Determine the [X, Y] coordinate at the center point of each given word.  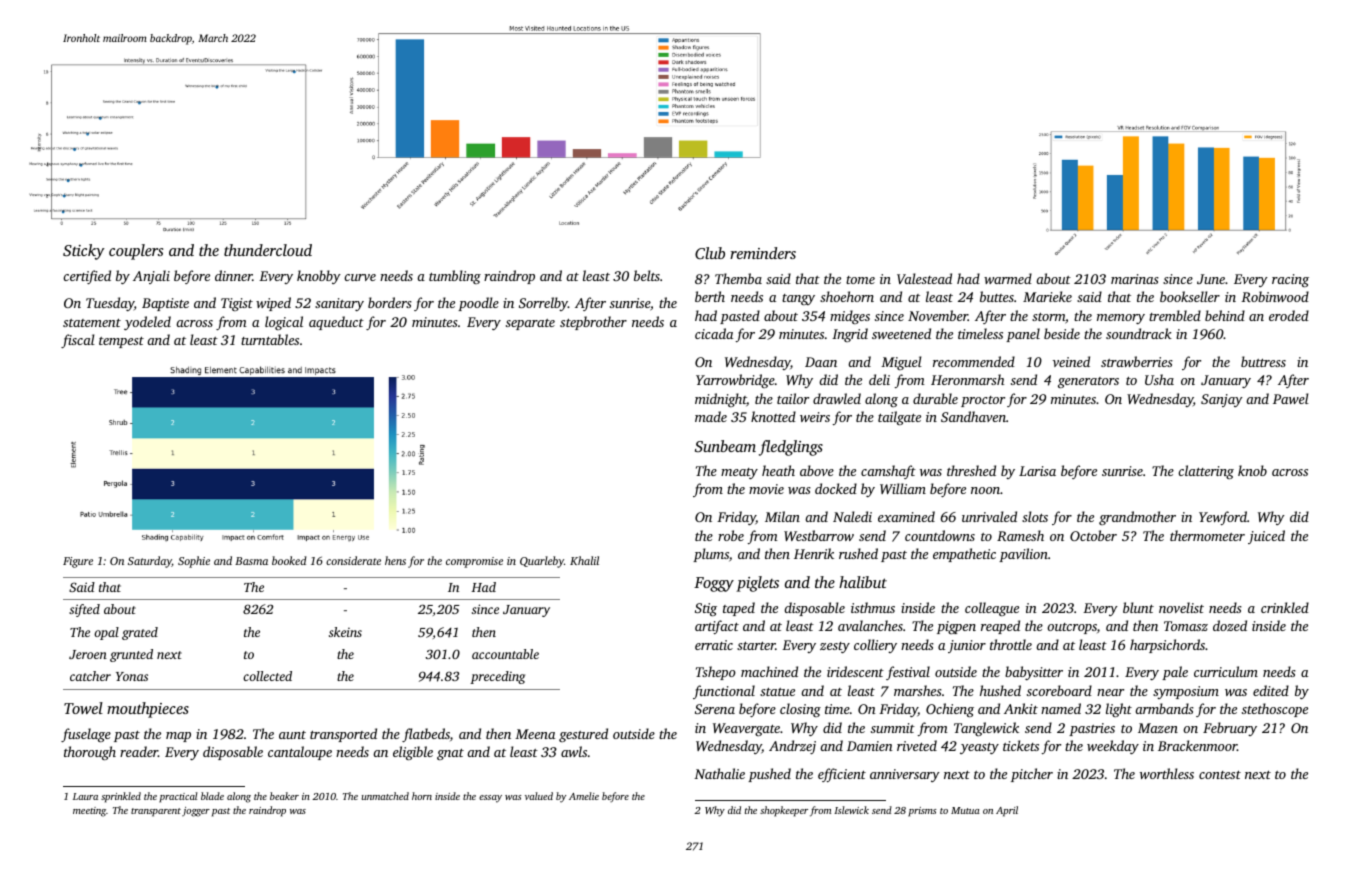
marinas [1135, 279]
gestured [583, 735]
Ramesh [1020, 535]
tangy [798, 299]
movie [766, 489]
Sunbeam [725, 446]
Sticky [84, 252]
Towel [83, 708]
